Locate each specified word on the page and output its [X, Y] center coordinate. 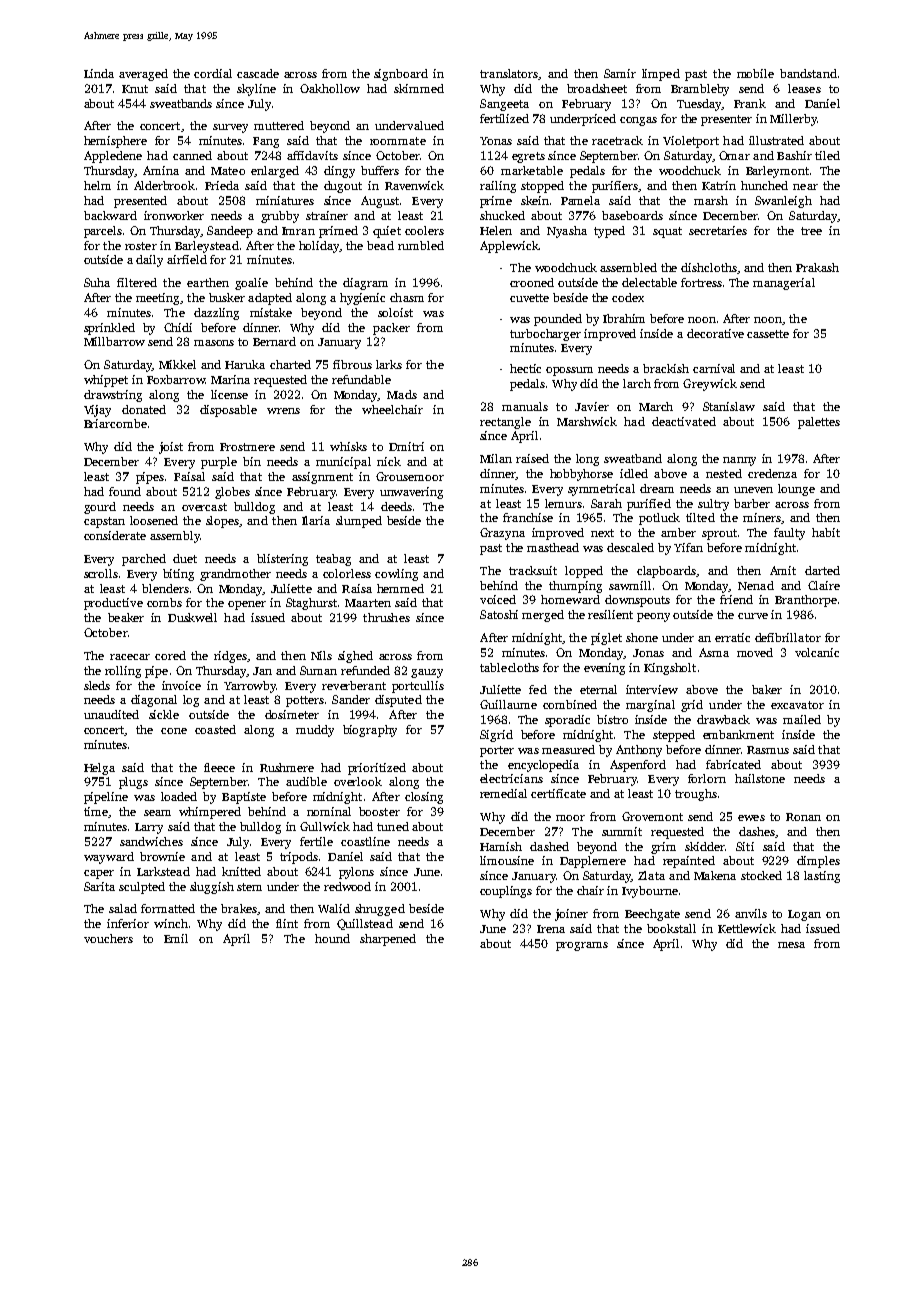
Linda [99, 73]
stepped [674, 736]
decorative [715, 333]
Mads [402, 394]
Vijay [97, 411]
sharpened [388, 940]
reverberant [354, 685]
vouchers [108, 938]
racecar [130, 657]
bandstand [808, 73]
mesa [791, 945]
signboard [401, 75]
